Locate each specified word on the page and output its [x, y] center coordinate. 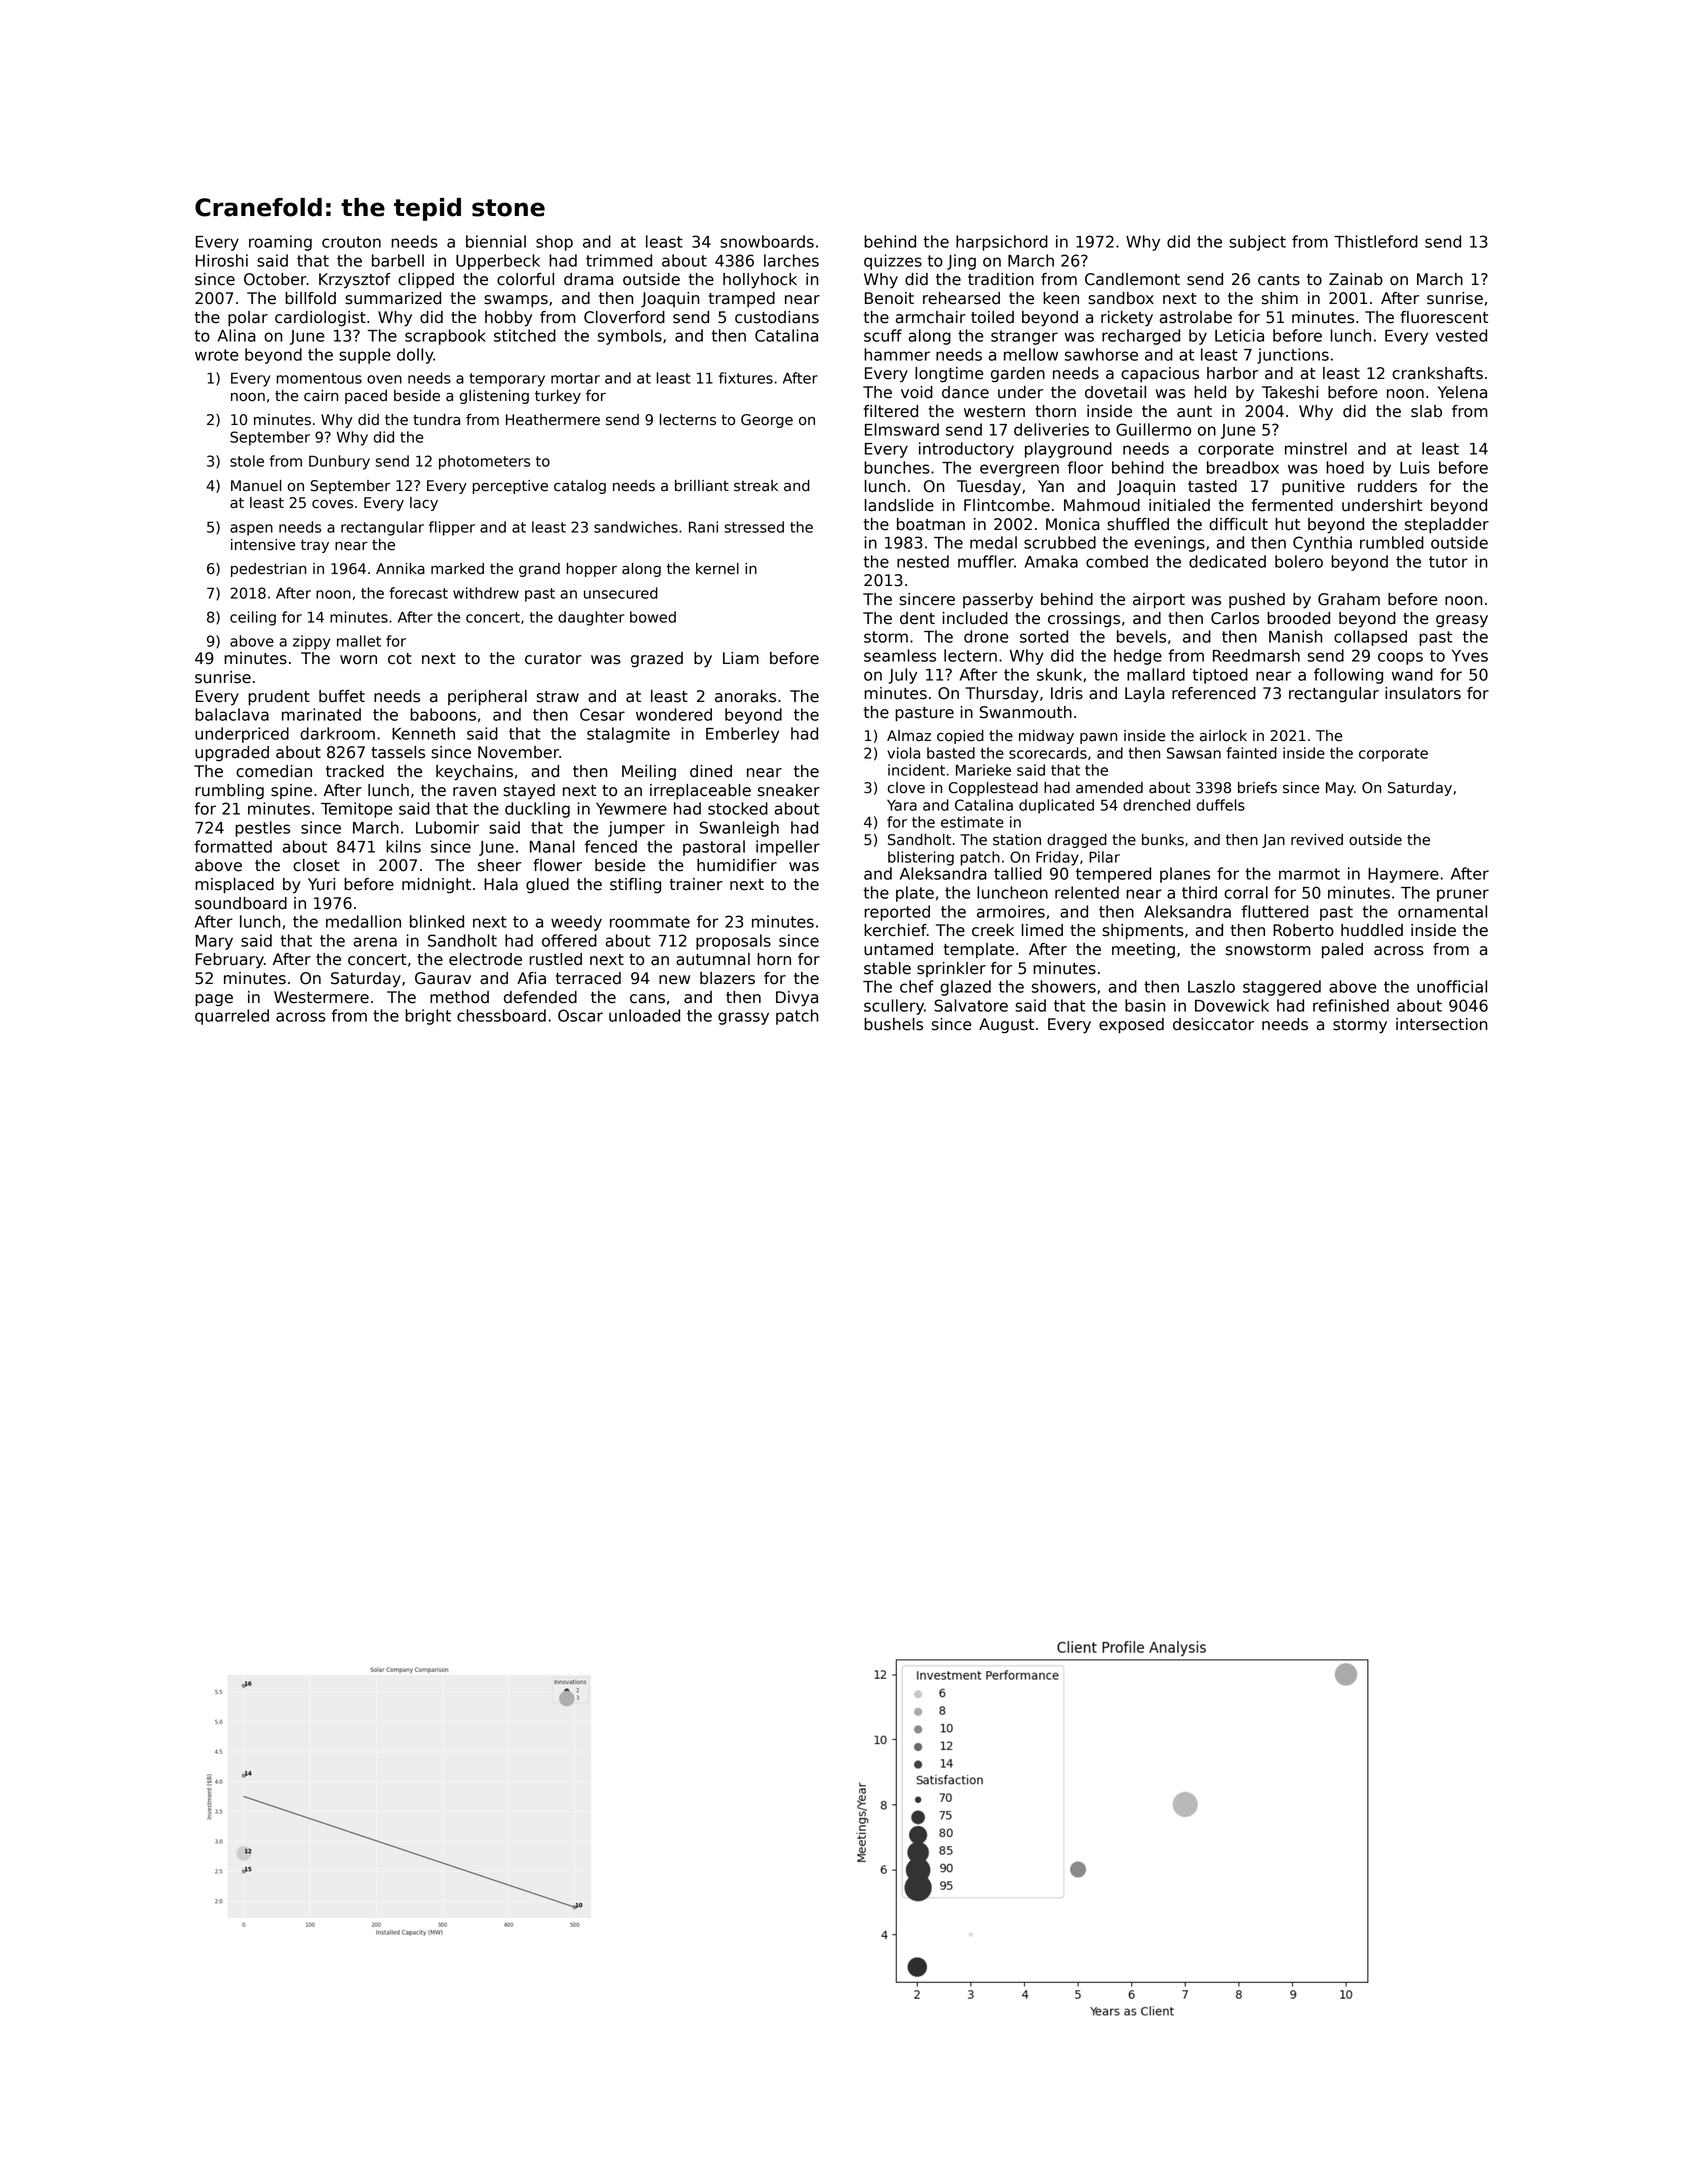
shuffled [1138, 524]
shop [554, 243]
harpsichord [1002, 243]
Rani [703, 527]
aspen [251, 530]
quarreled [232, 1017]
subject [1257, 243]
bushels [893, 1024]
